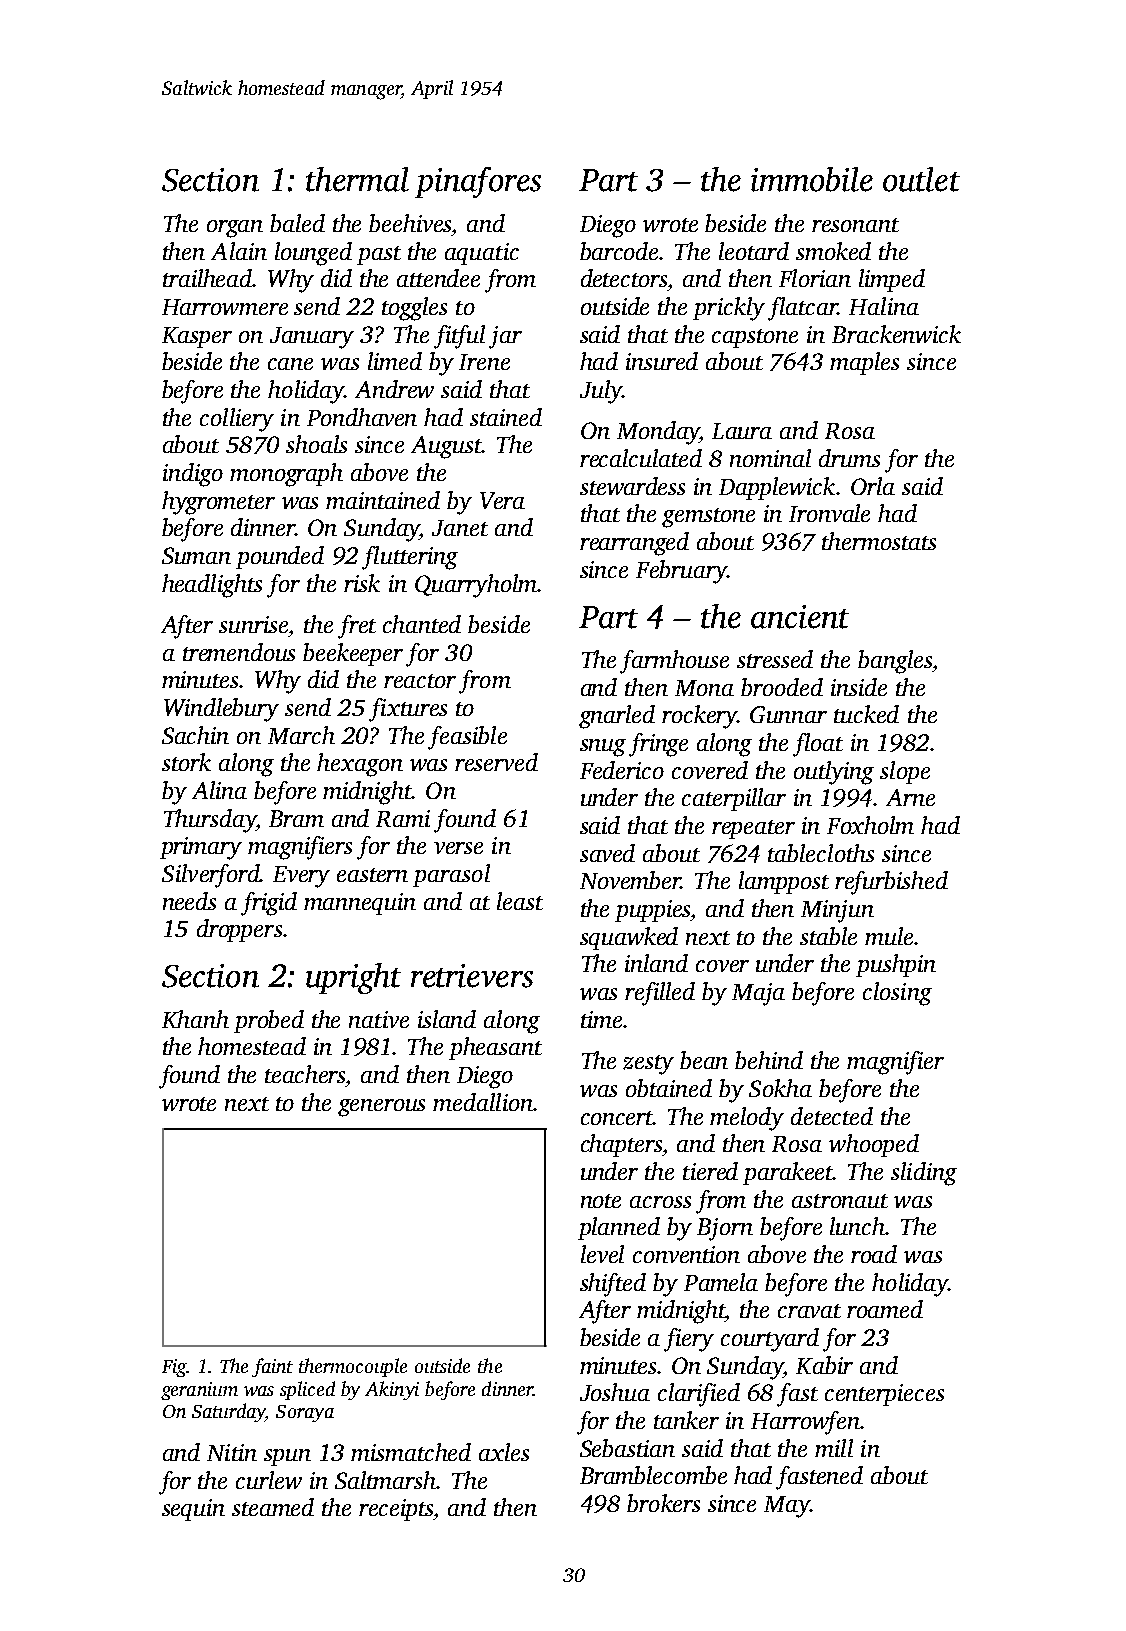 The height and width of the screenshot is (1631, 1126). I want to click on pinafores, so click(478, 182).
